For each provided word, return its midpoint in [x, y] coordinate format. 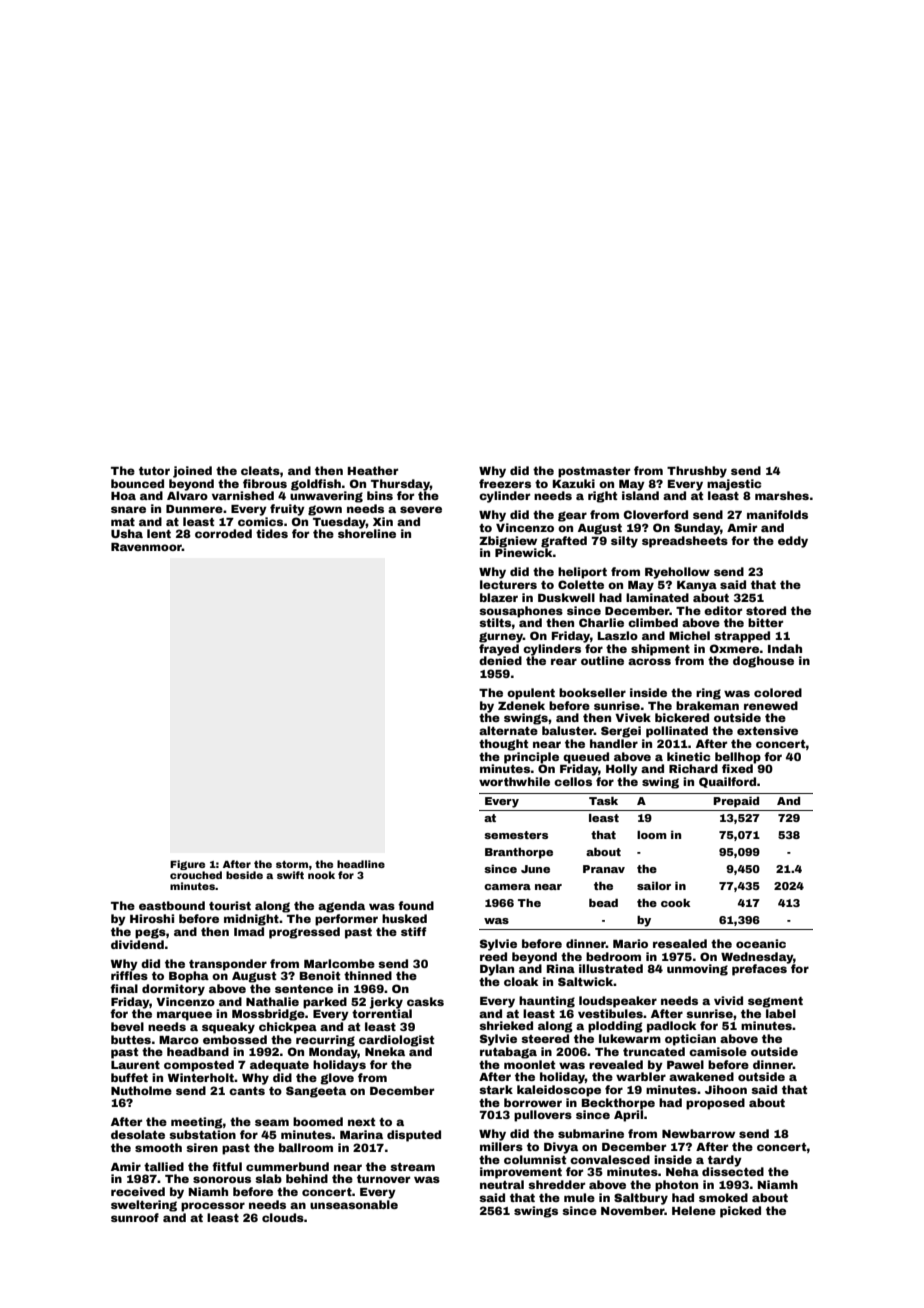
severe [421, 509]
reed [493, 956]
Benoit [320, 975]
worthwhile [514, 781]
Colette [581, 584]
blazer [499, 597]
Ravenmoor [146, 547]
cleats [260, 470]
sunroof [135, 1217]
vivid [728, 1000]
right [602, 497]
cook [675, 903]
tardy [725, 1161]
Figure [187, 865]
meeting [197, 1123]
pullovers [543, 1116]
